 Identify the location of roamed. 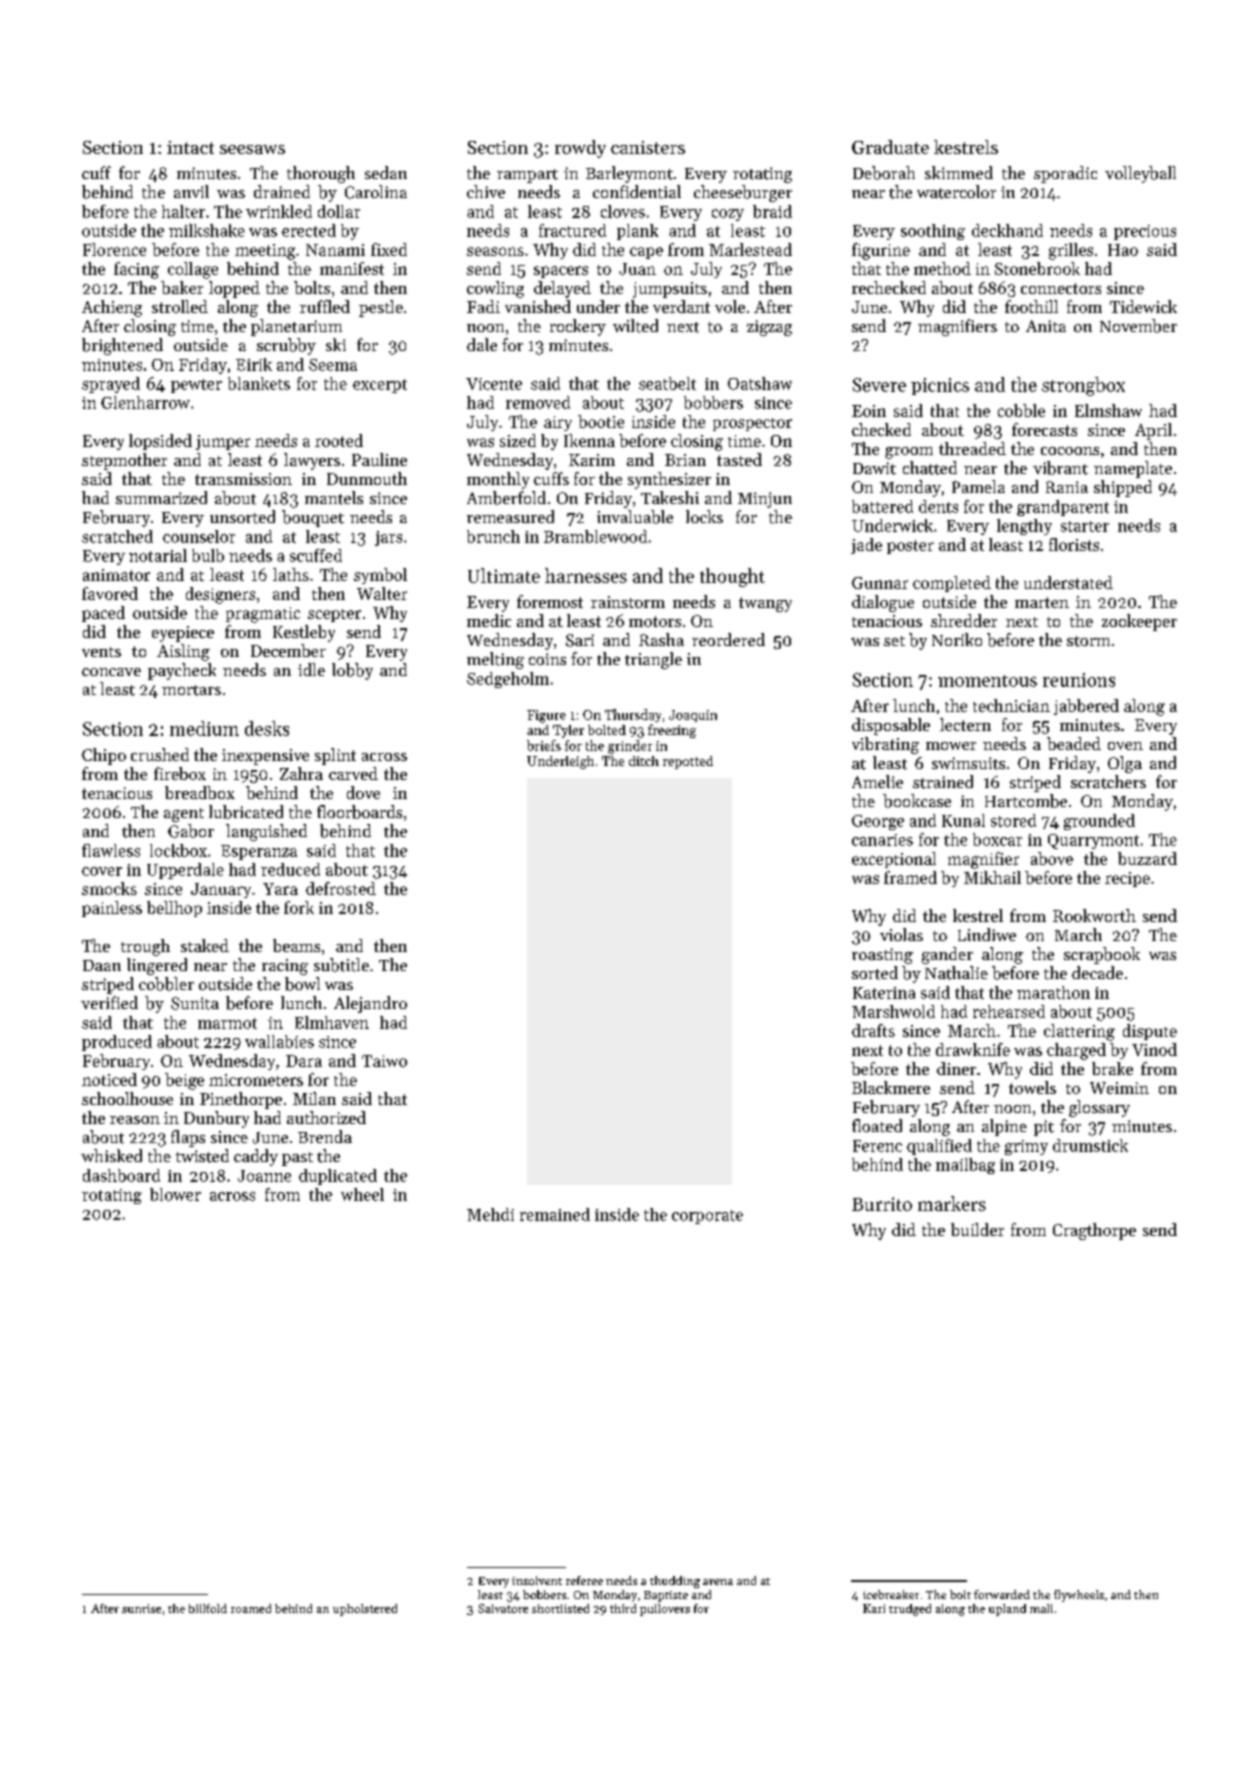
(251, 1608).
